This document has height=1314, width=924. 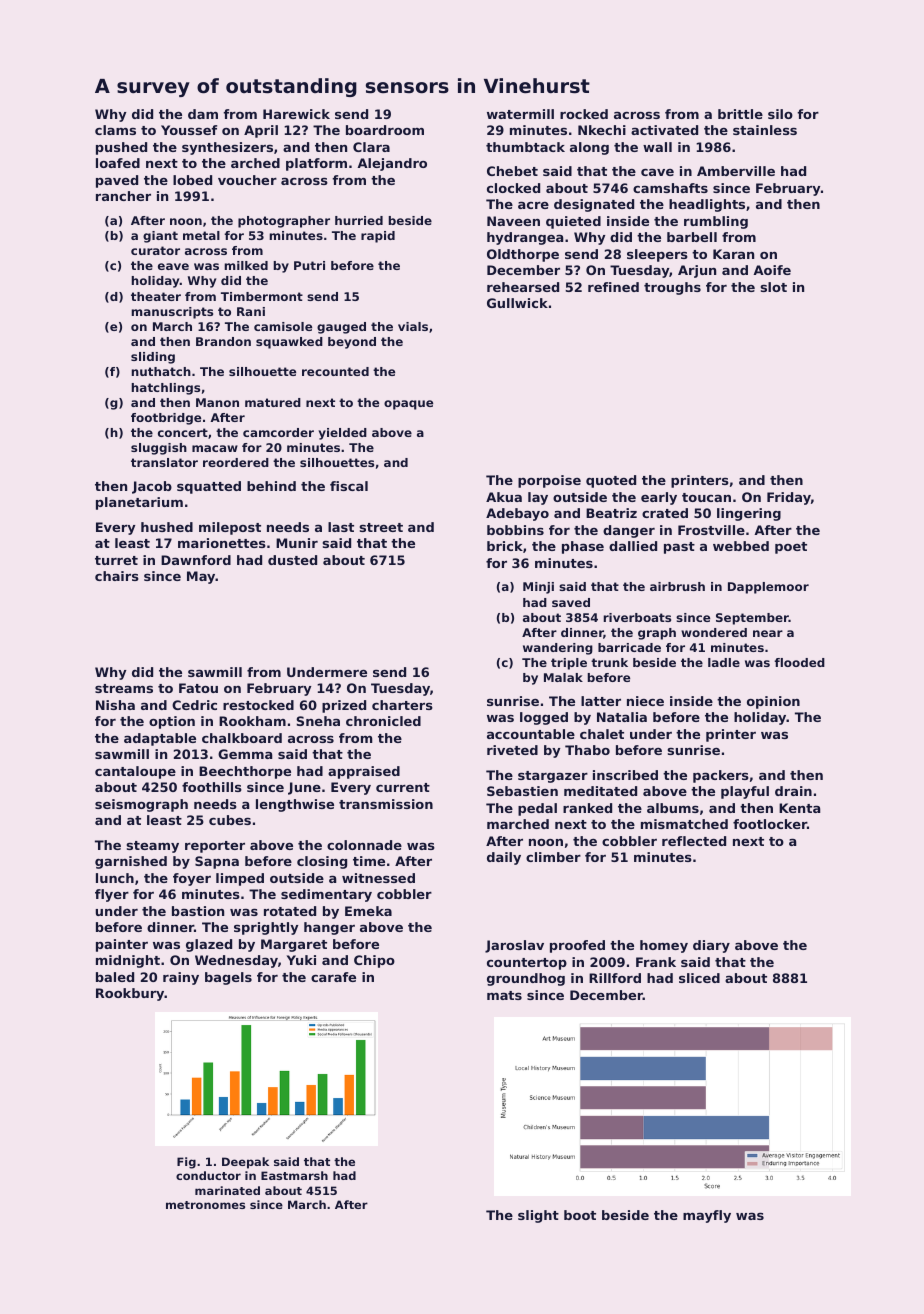 What do you see at coordinates (504, 497) in the document?
I see `Akua` at bounding box center [504, 497].
